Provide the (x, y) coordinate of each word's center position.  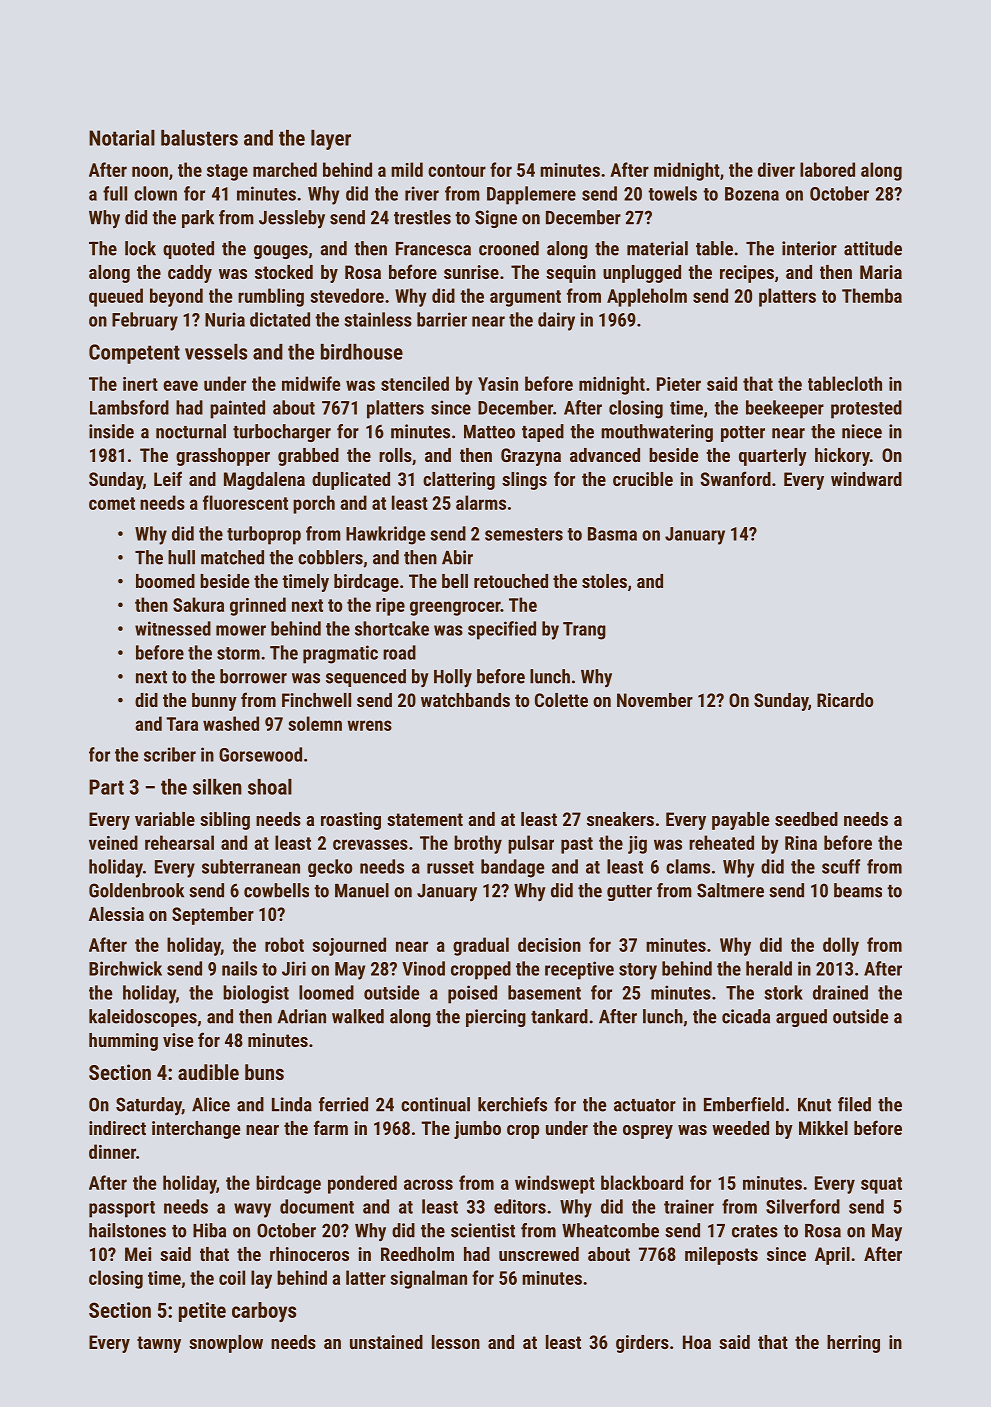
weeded (740, 1128)
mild (407, 169)
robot (284, 944)
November (655, 700)
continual (435, 1104)
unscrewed (539, 1254)
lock (140, 248)
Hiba (209, 1230)
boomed (165, 581)
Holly (453, 678)
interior (809, 248)
